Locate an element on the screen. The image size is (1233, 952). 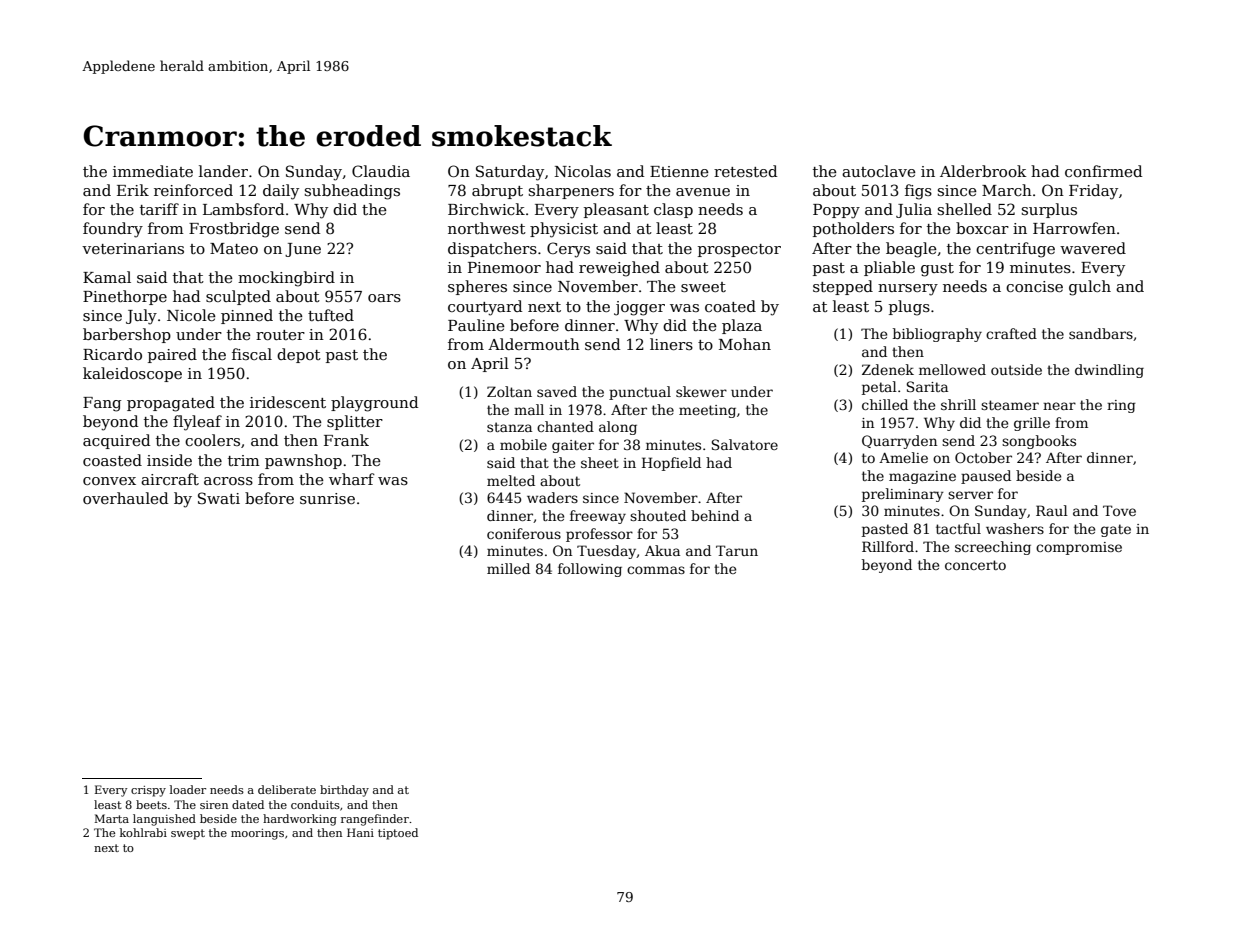
near is located at coordinates (1059, 406).
